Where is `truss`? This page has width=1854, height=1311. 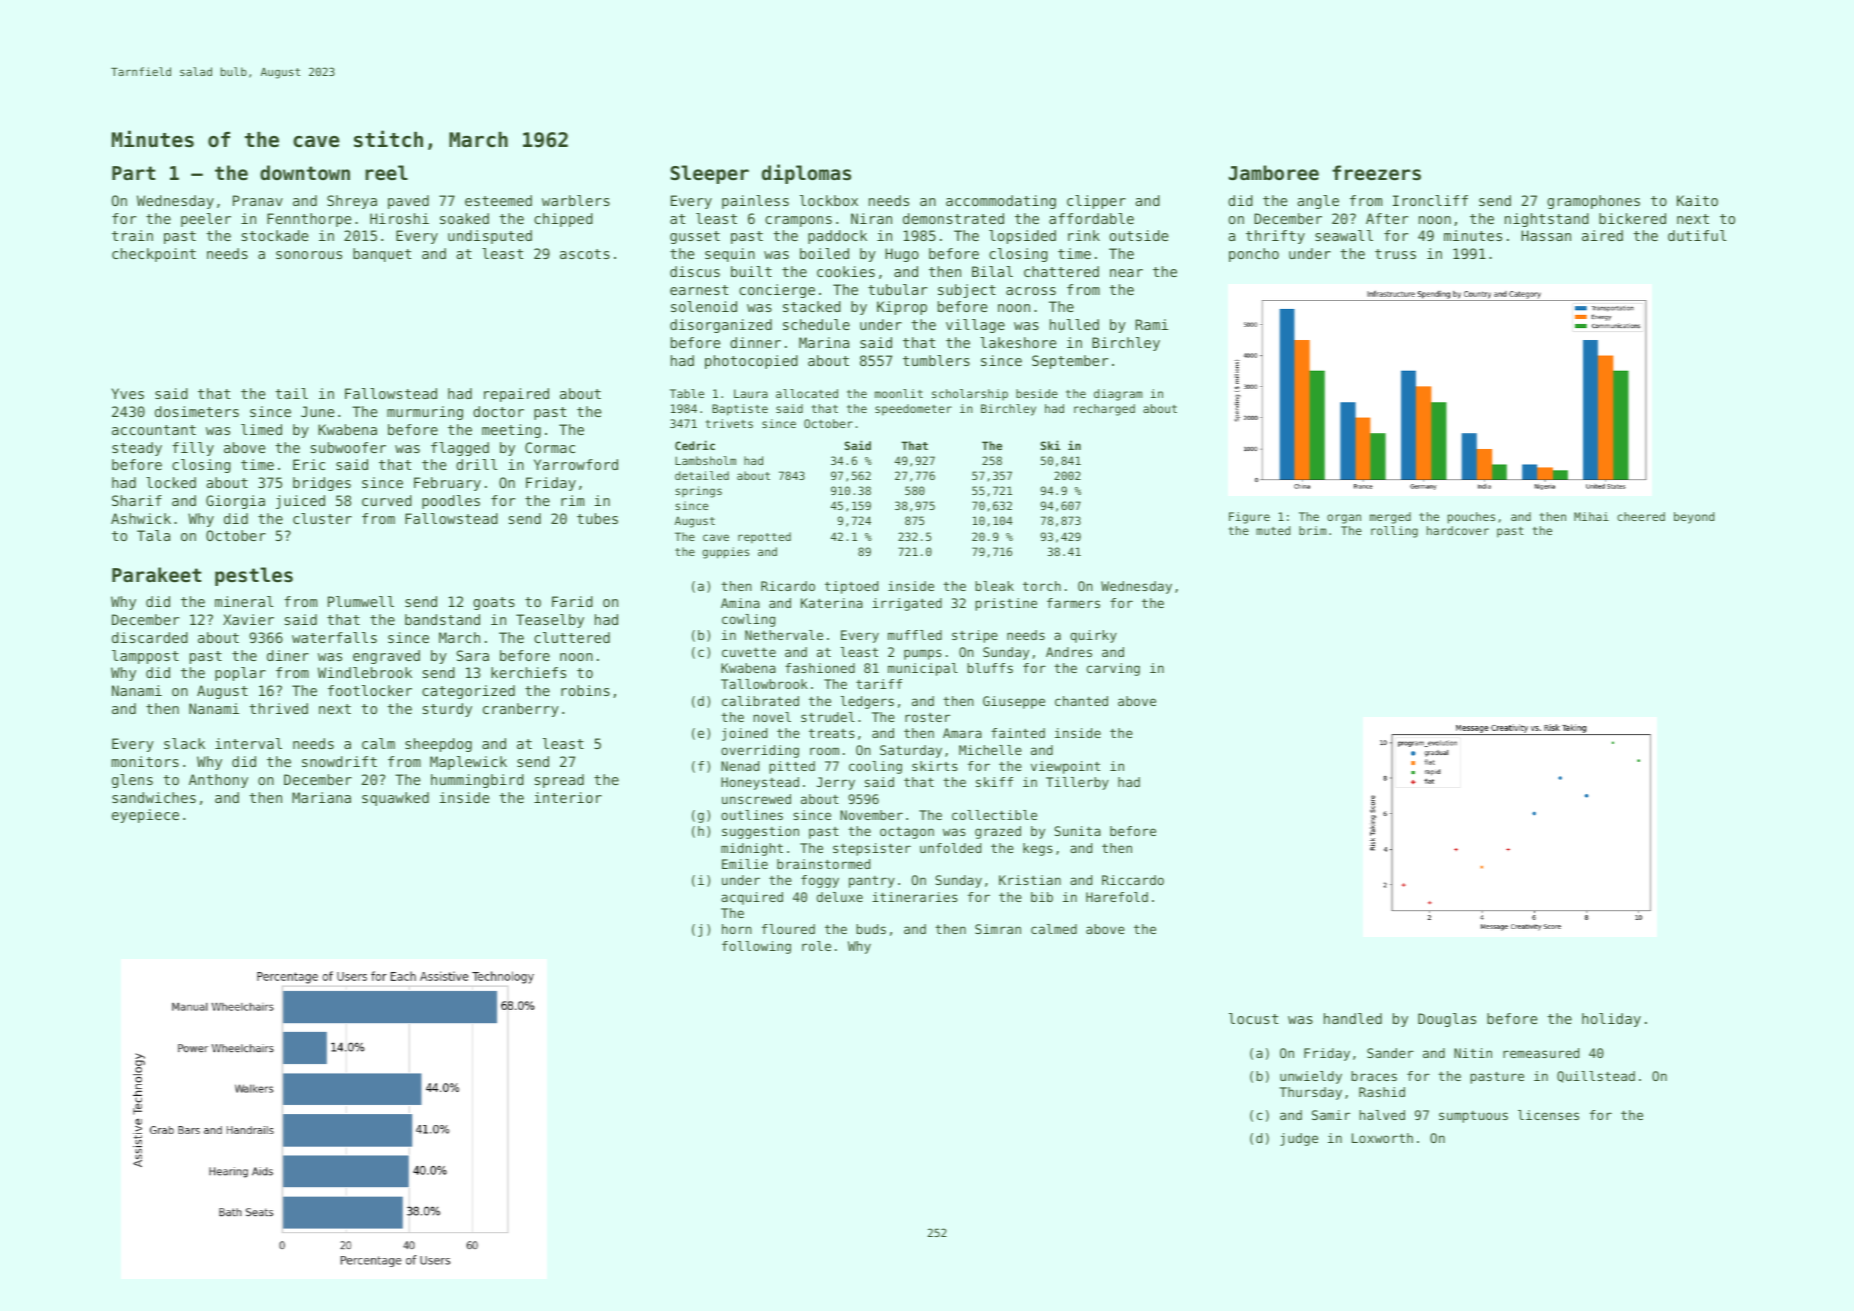 truss is located at coordinates (1395, 254).
